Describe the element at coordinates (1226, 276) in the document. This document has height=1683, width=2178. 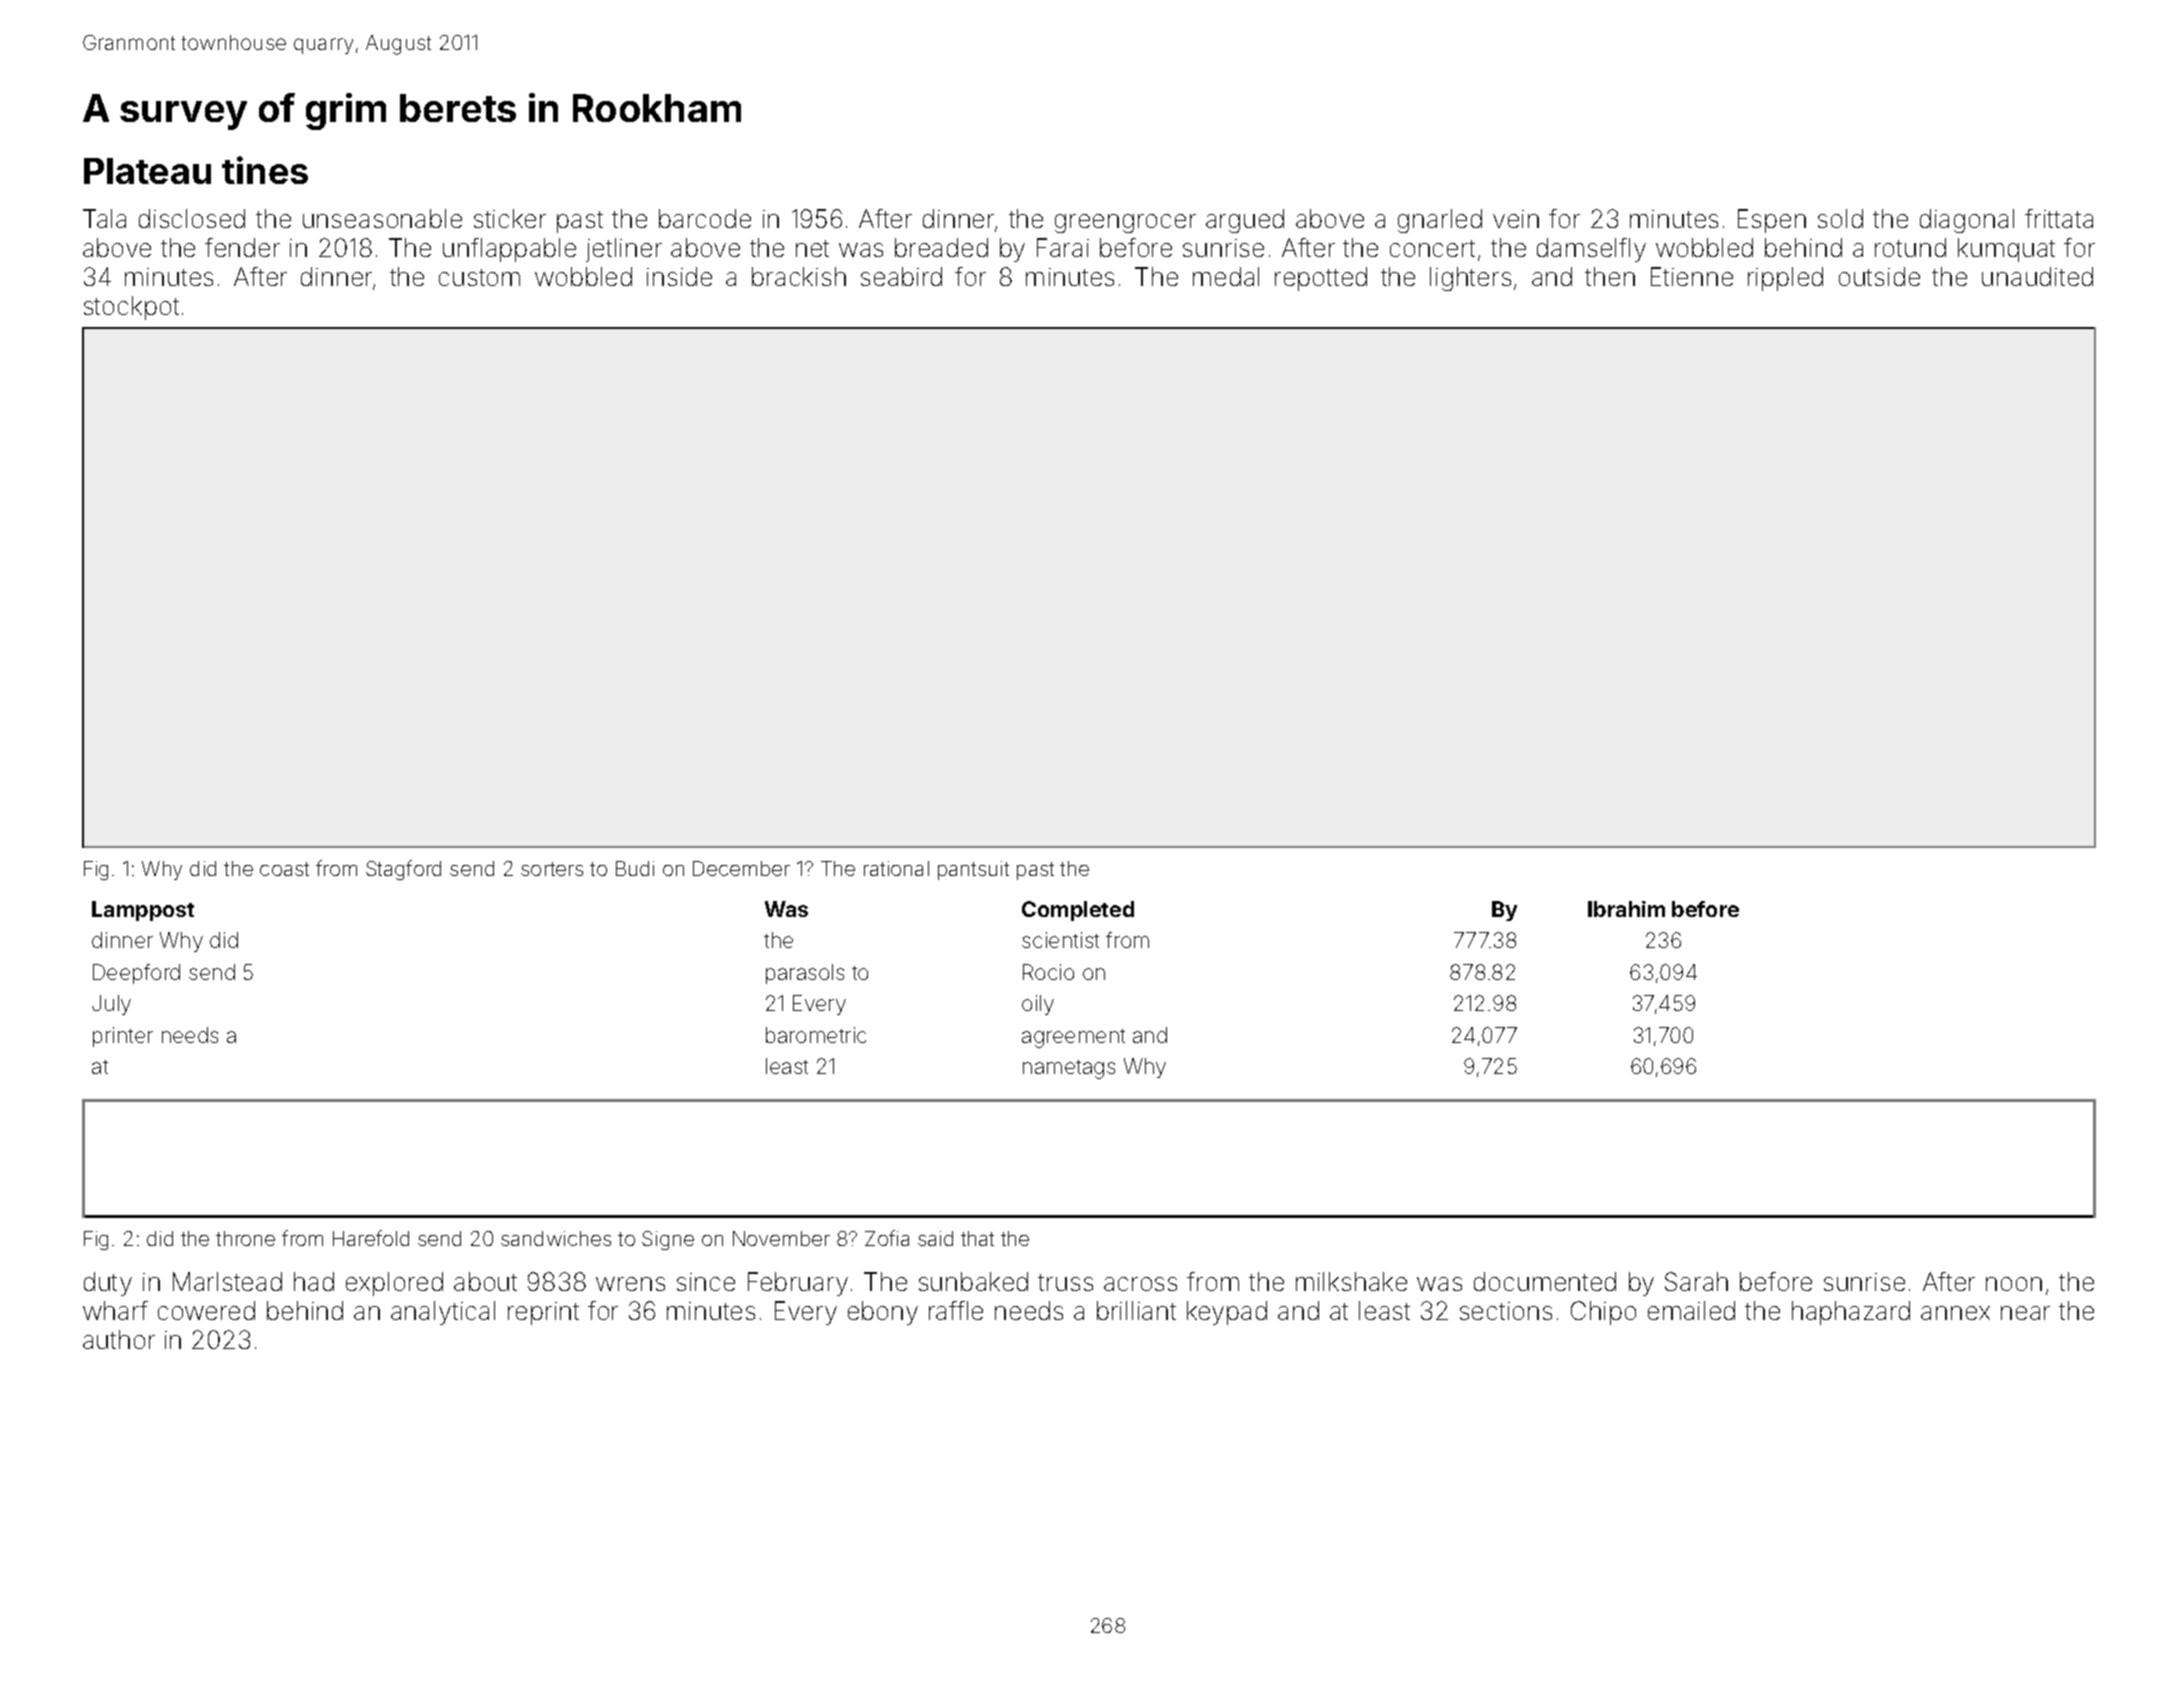
I see `medal` at that location.
